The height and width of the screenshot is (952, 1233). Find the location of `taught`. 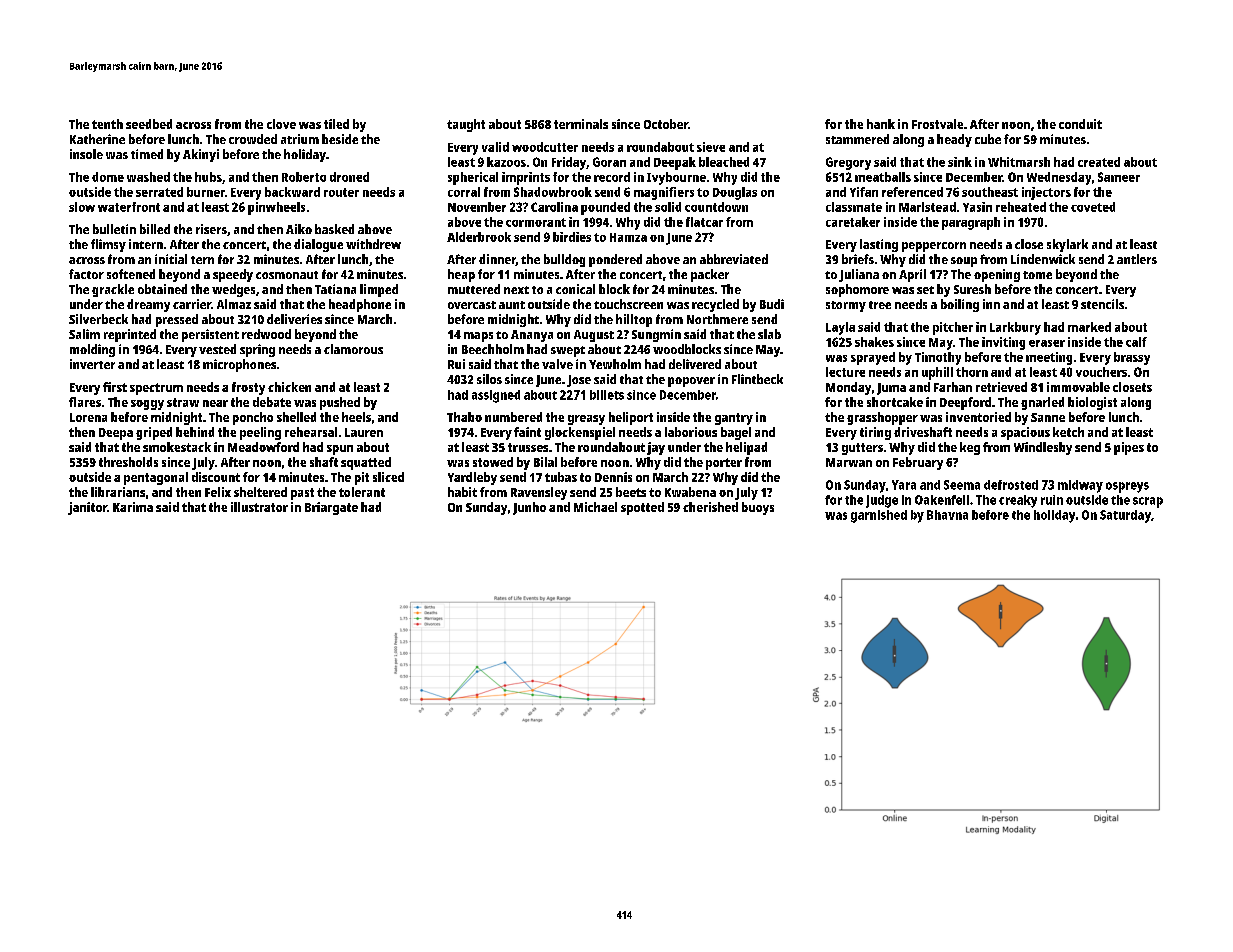

taught is located at coordinates (466, 125).
